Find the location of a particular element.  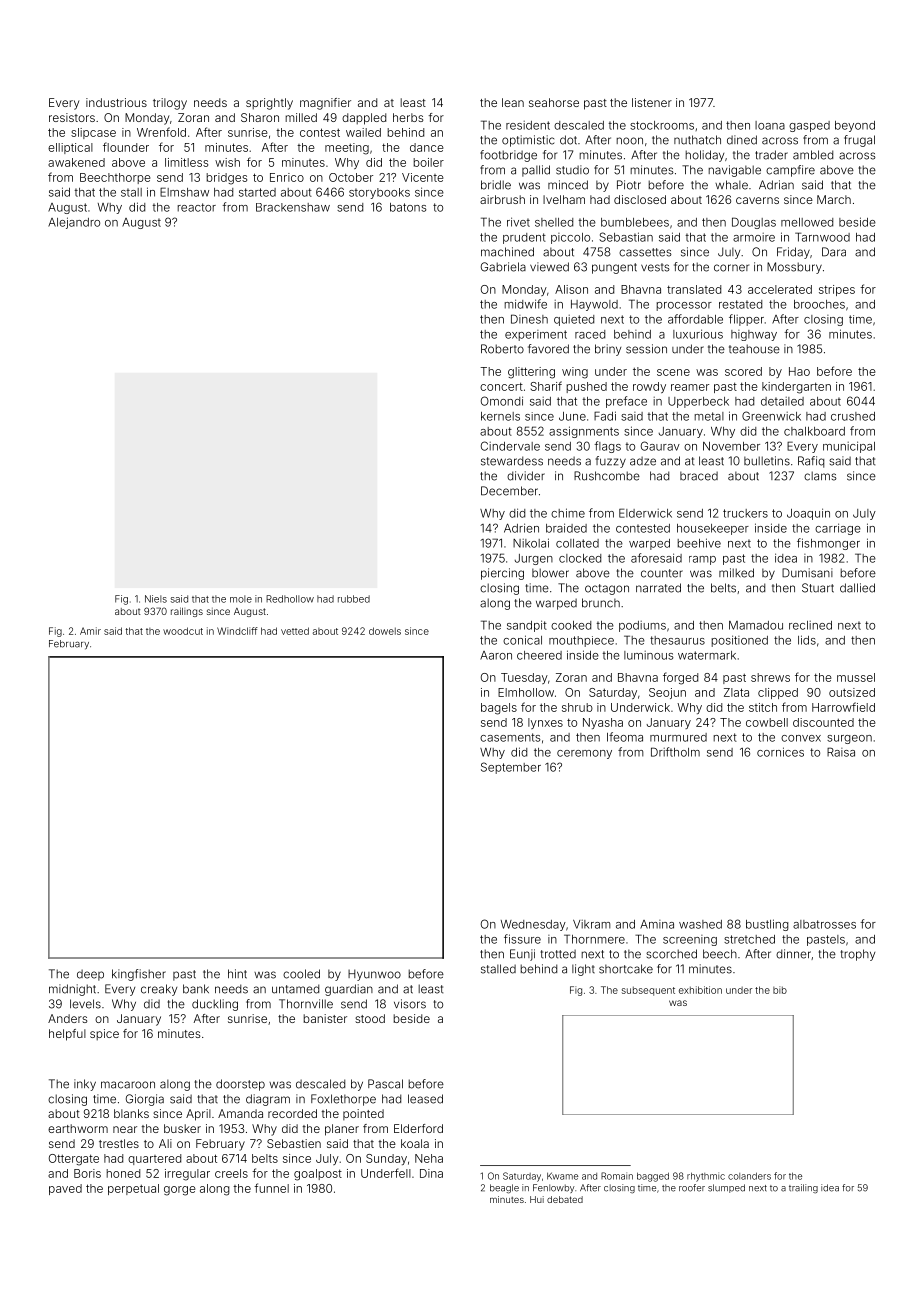

seahorse is located at coordinates (554, 102).
